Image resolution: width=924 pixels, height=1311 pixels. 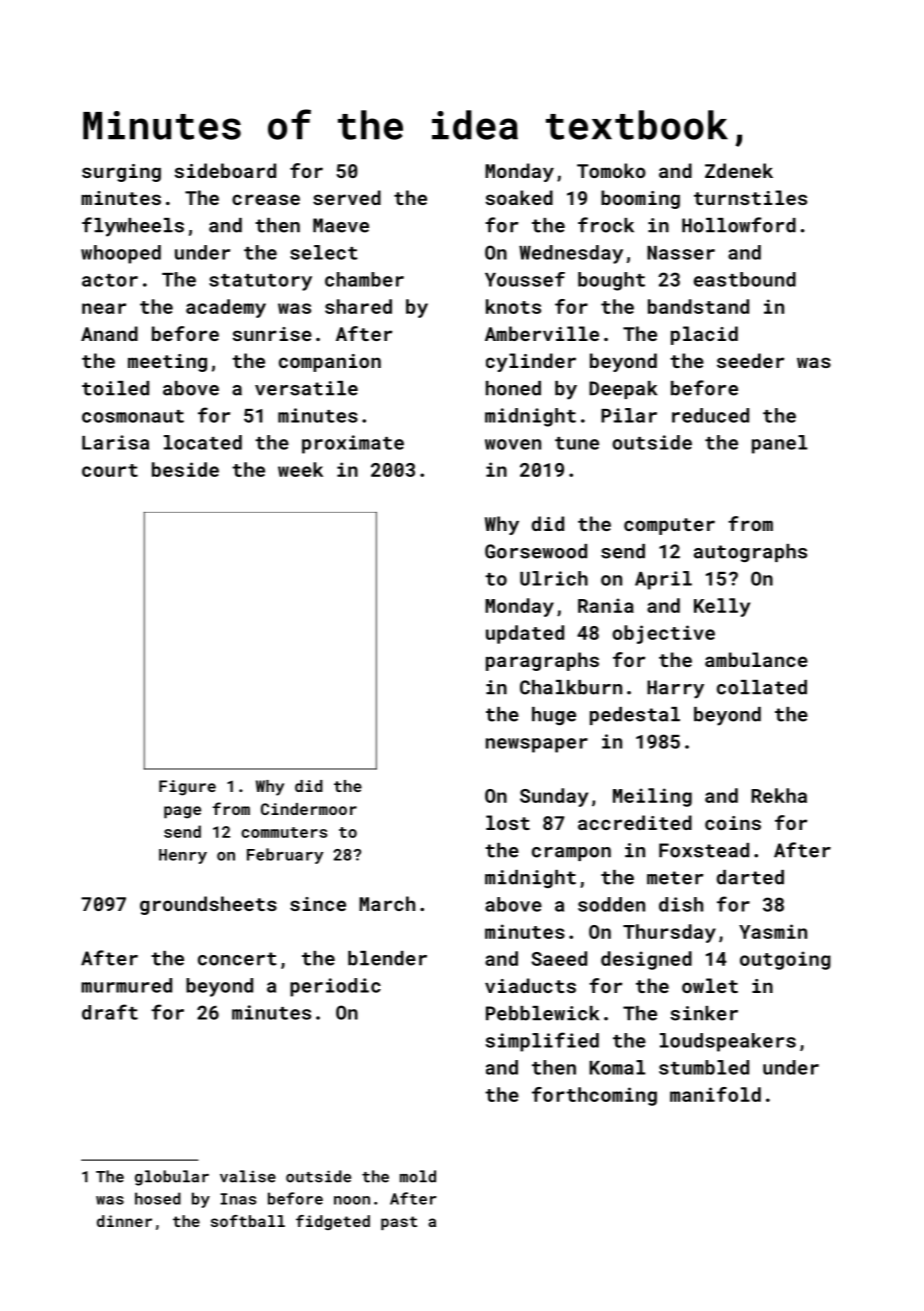 What do you see at coordinates (750, 360) in the screenshot?
I see `seeder` at bounding box center [750, 360].
